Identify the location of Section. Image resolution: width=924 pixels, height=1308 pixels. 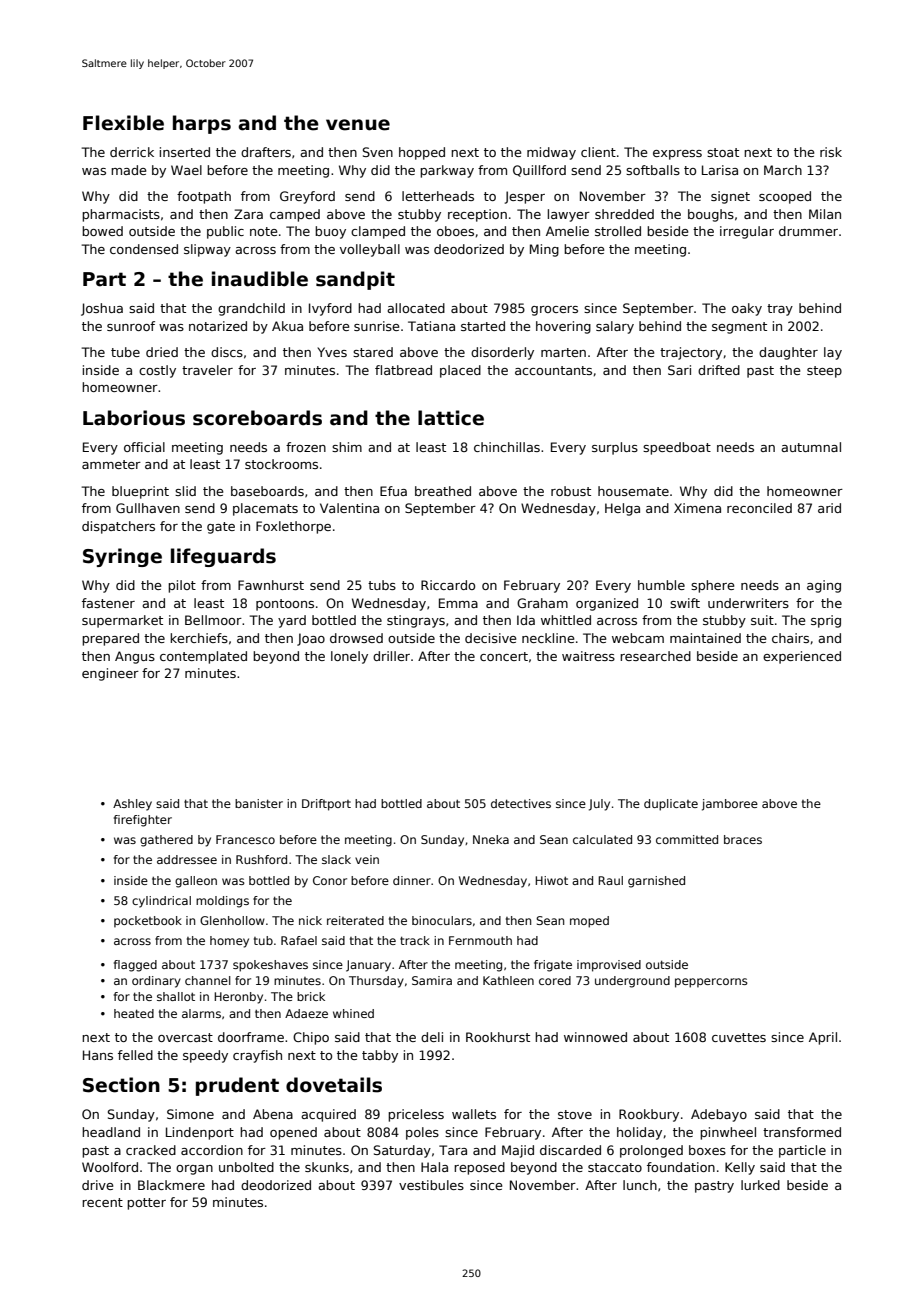
(121, 1085).
